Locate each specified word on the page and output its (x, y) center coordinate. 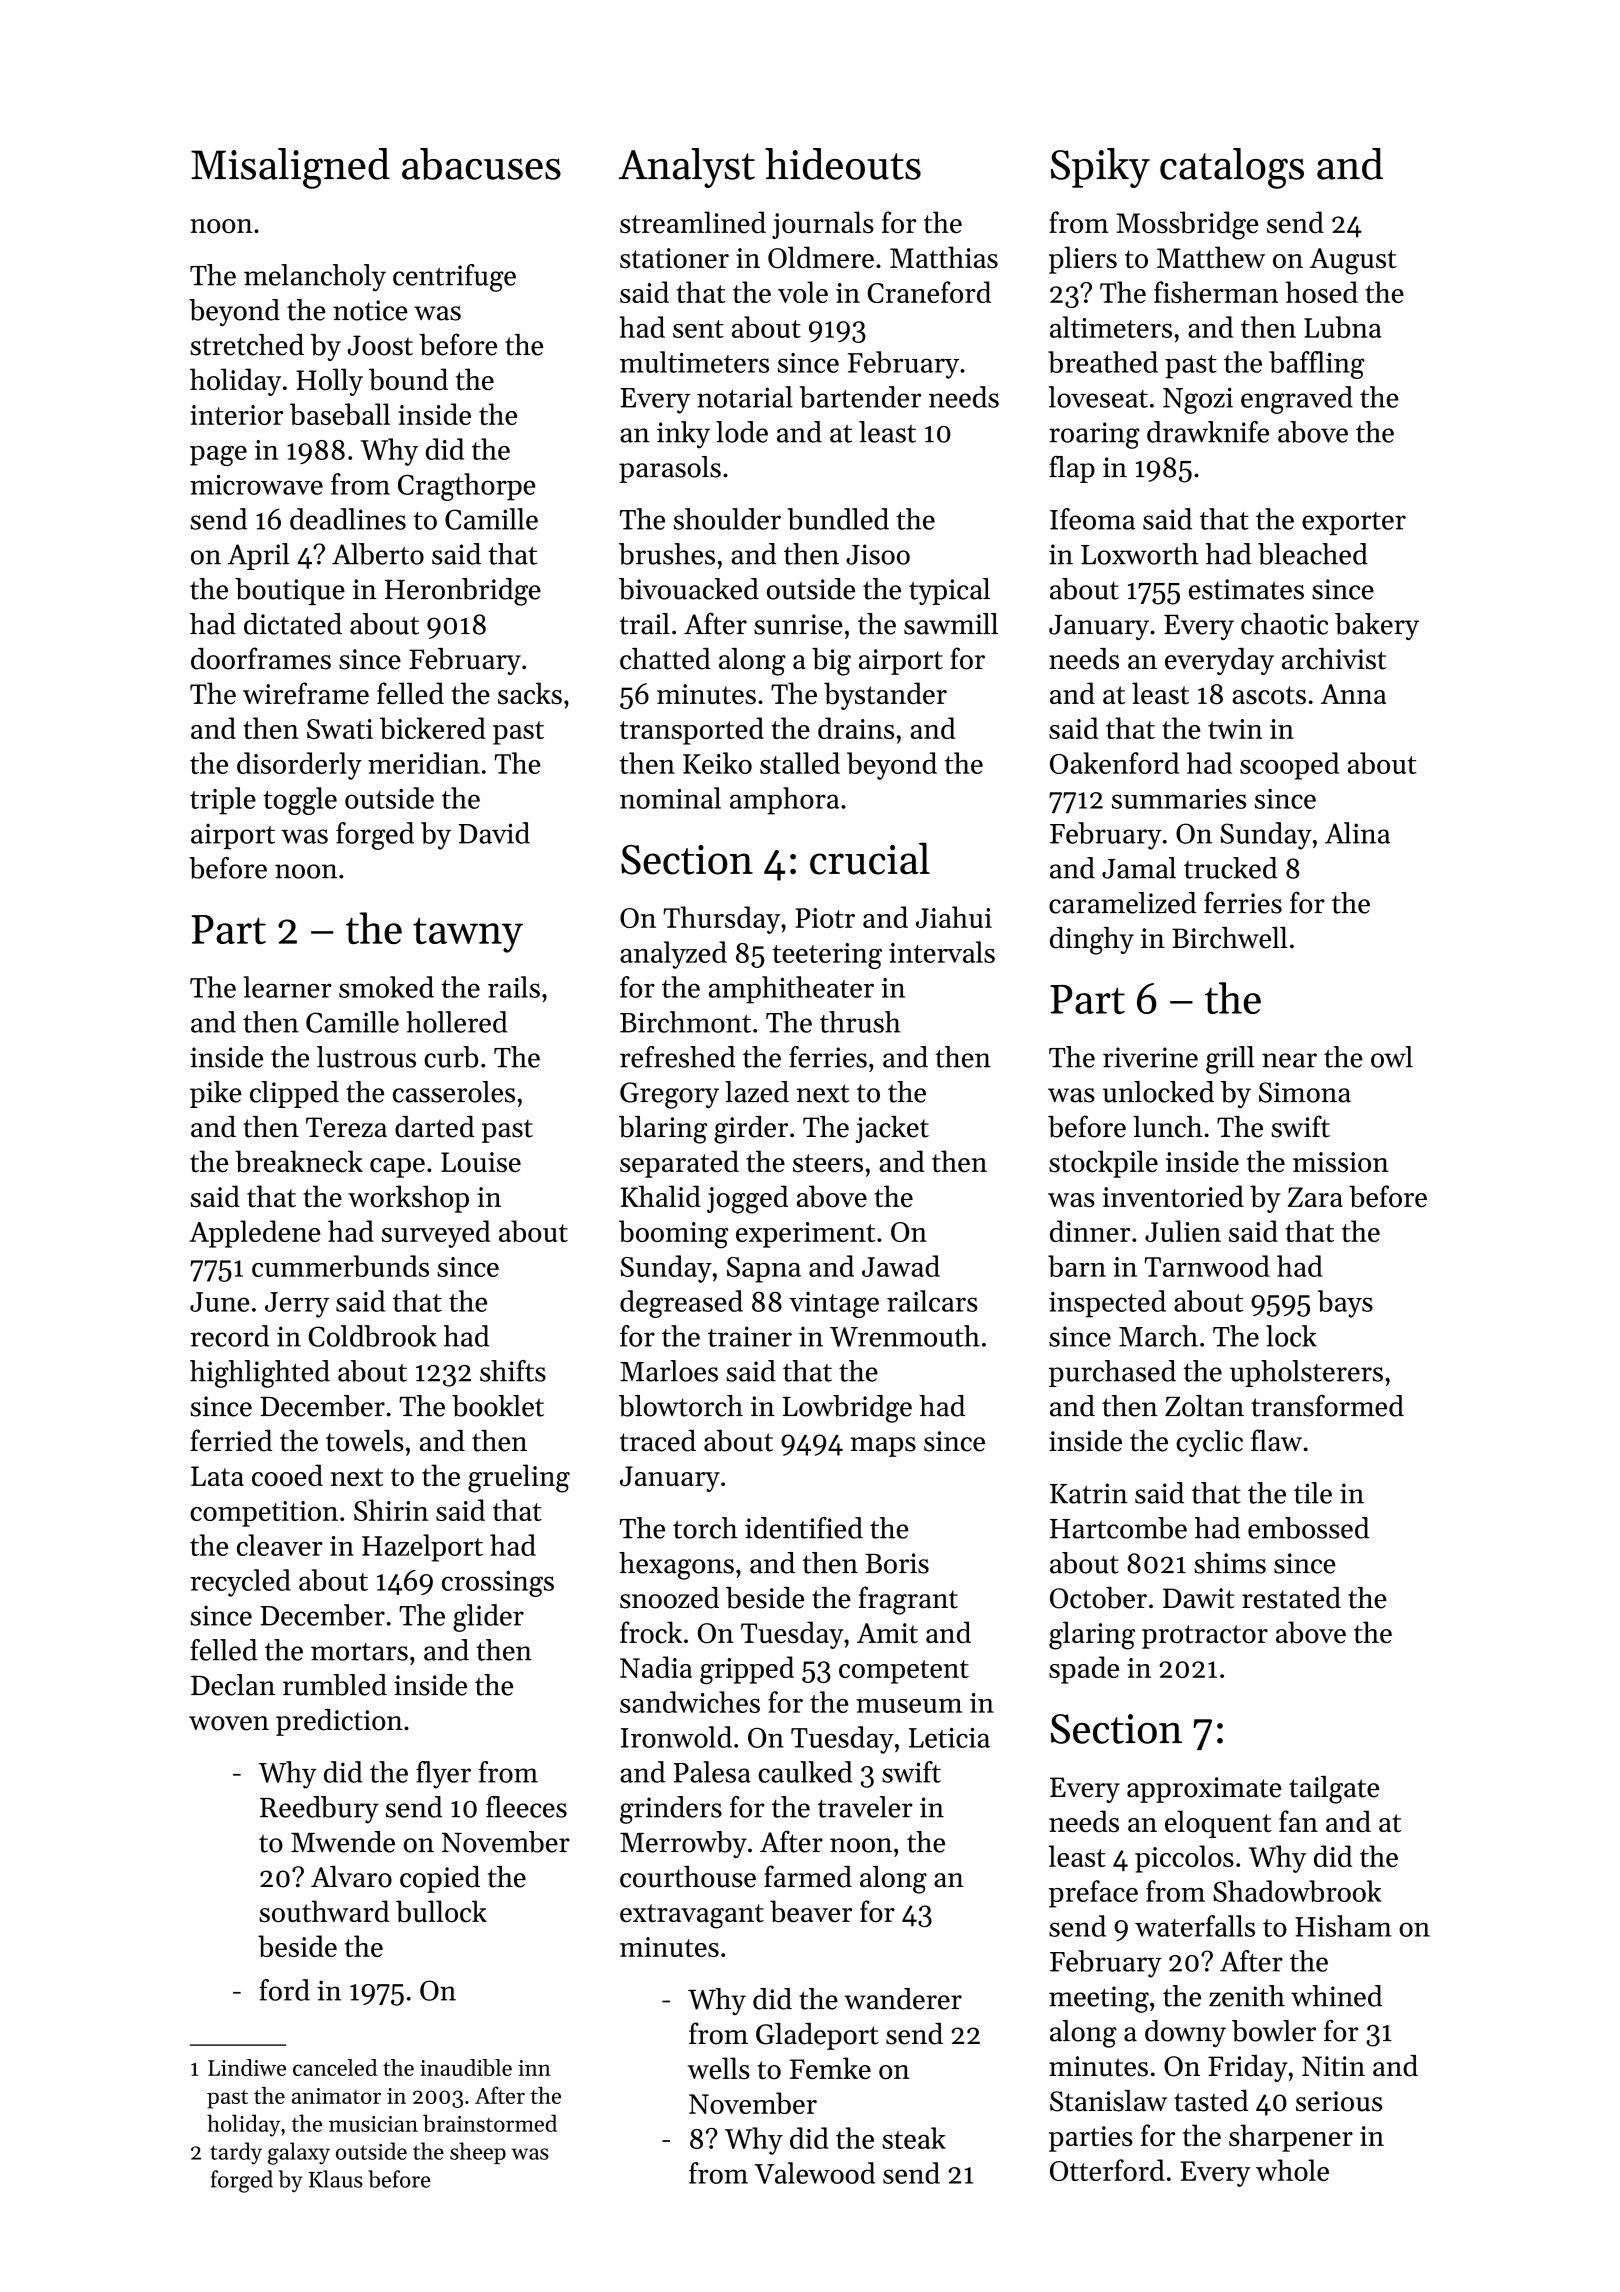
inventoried (1173, 1196)
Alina (1357, 833)
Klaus (336, 2179)
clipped (294, 1094)
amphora (784, 801)
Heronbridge (463, 592)
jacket (892, 1129)
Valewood (814, 2173)
